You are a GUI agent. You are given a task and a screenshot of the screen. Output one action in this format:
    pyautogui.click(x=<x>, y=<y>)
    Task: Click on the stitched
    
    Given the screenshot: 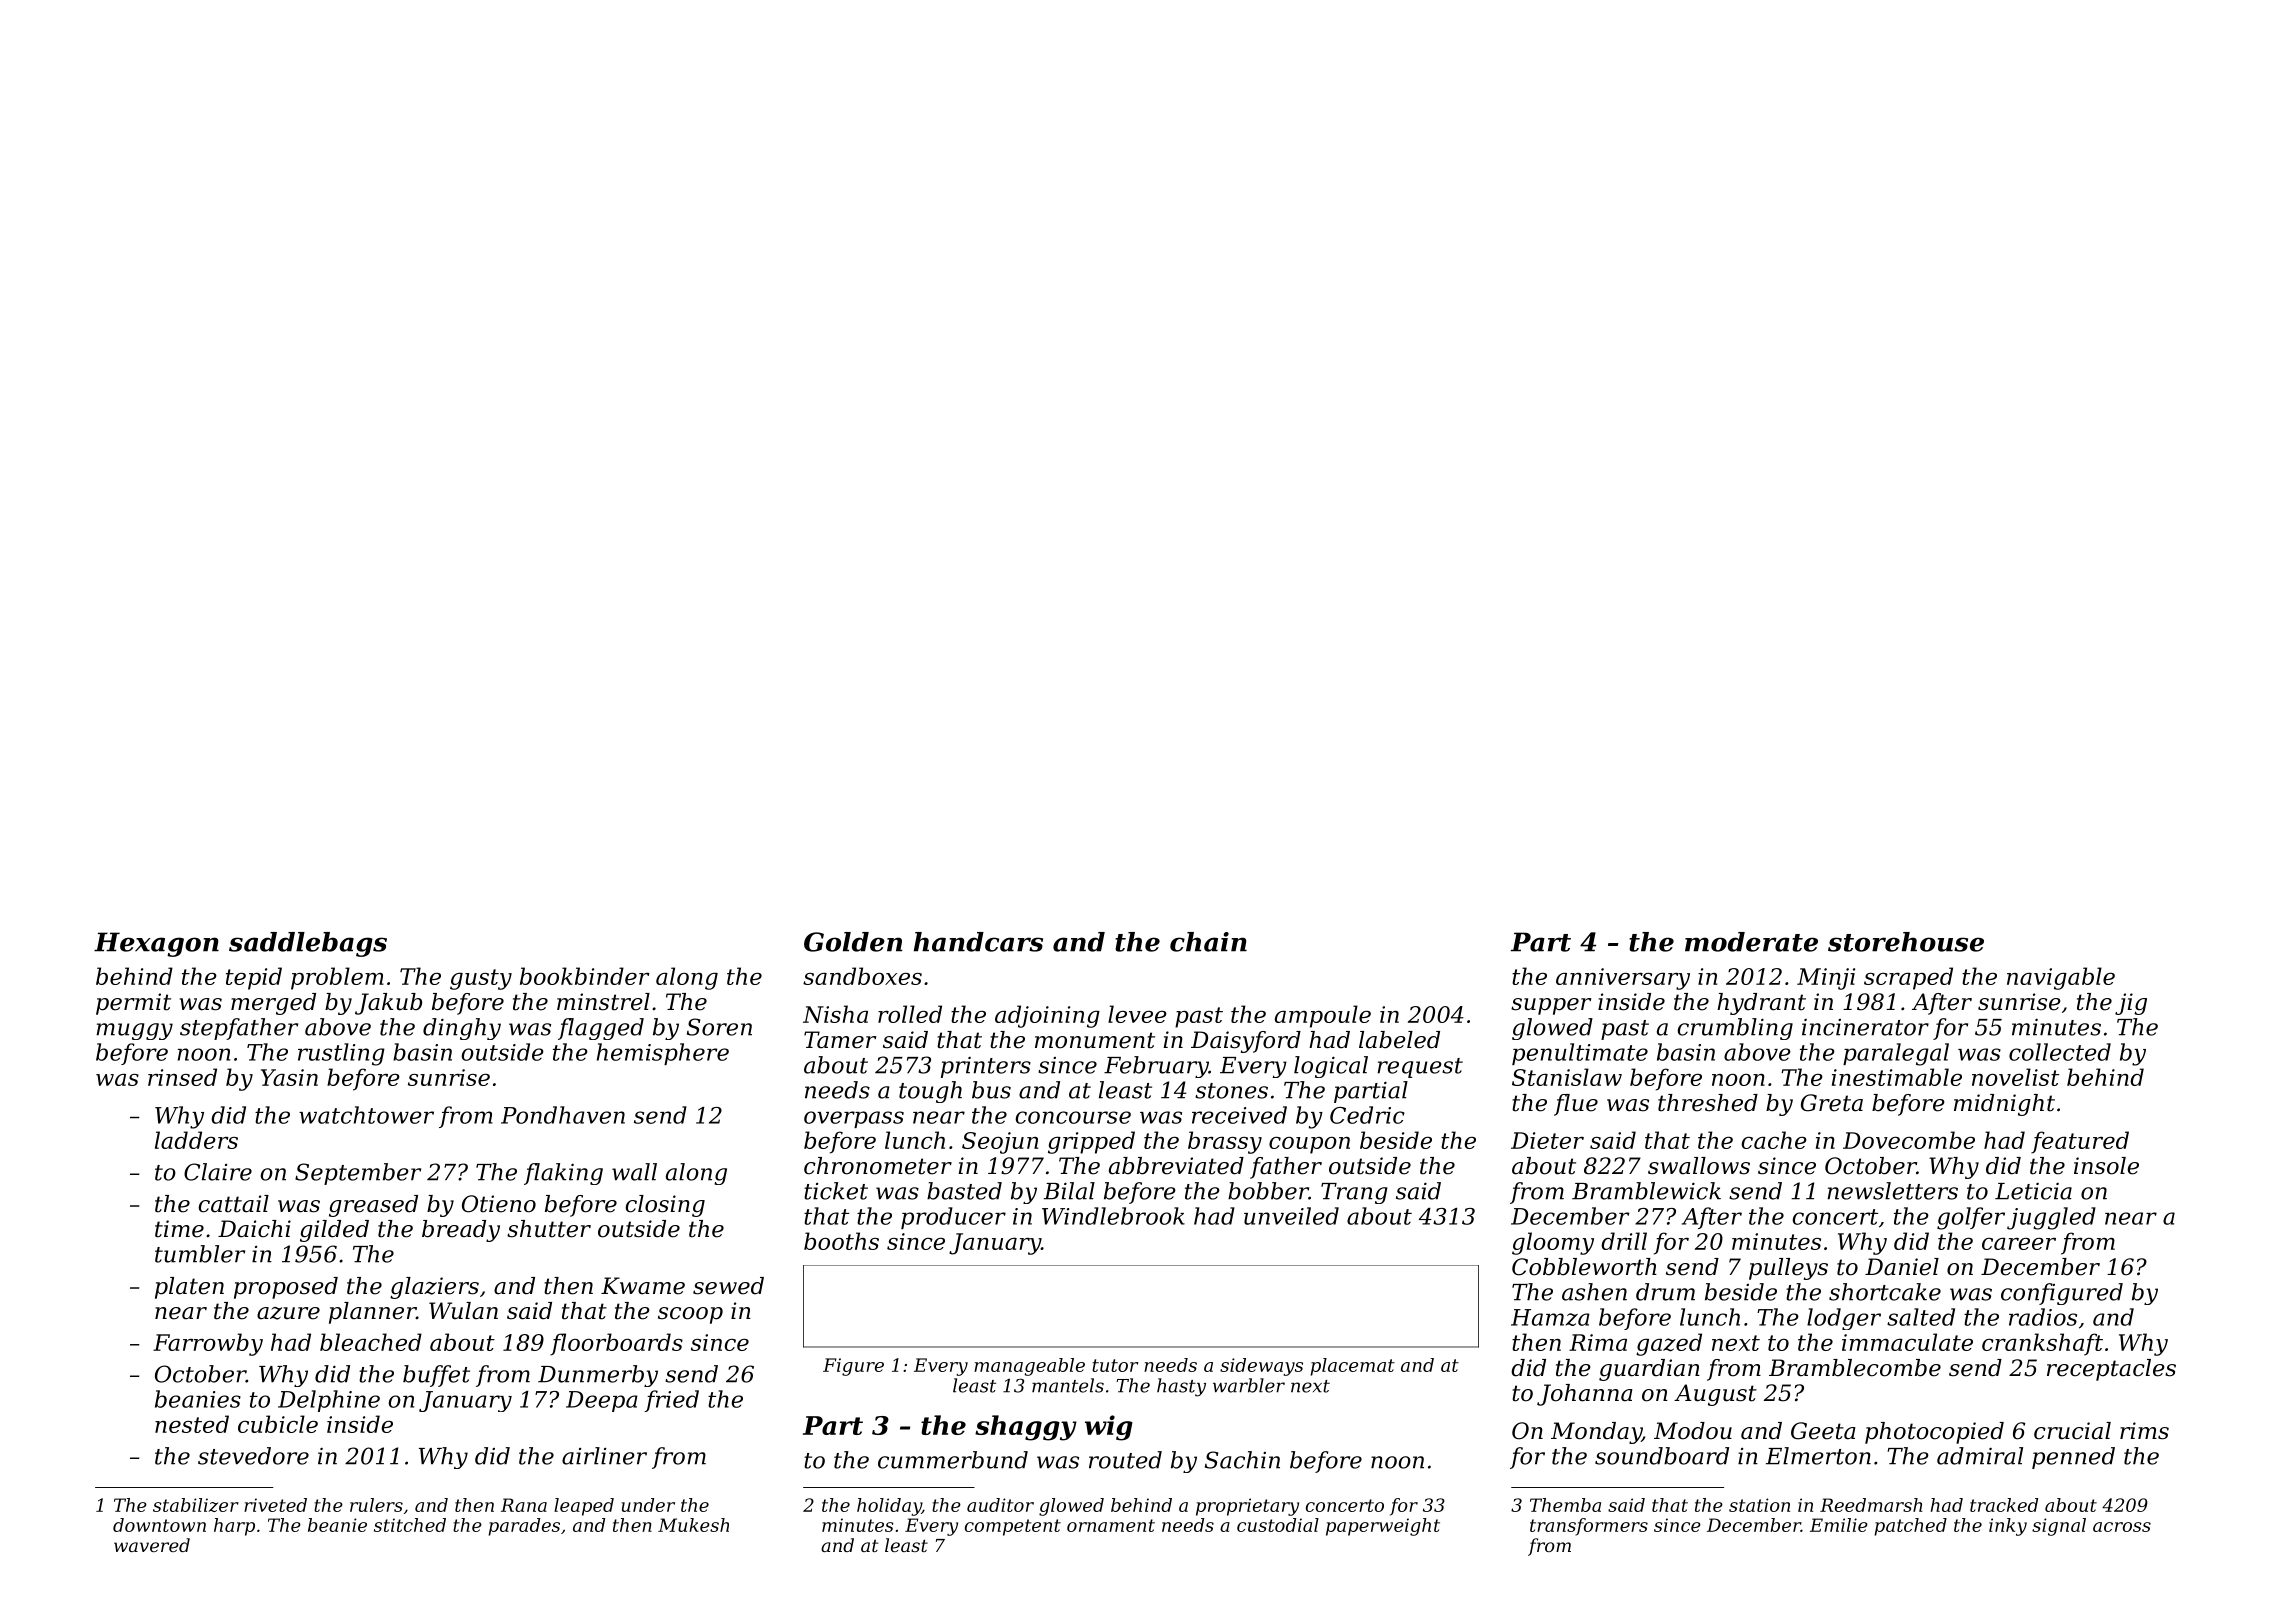 What is the action you would take?
    pyautogui.click(x=410, y=1525)
